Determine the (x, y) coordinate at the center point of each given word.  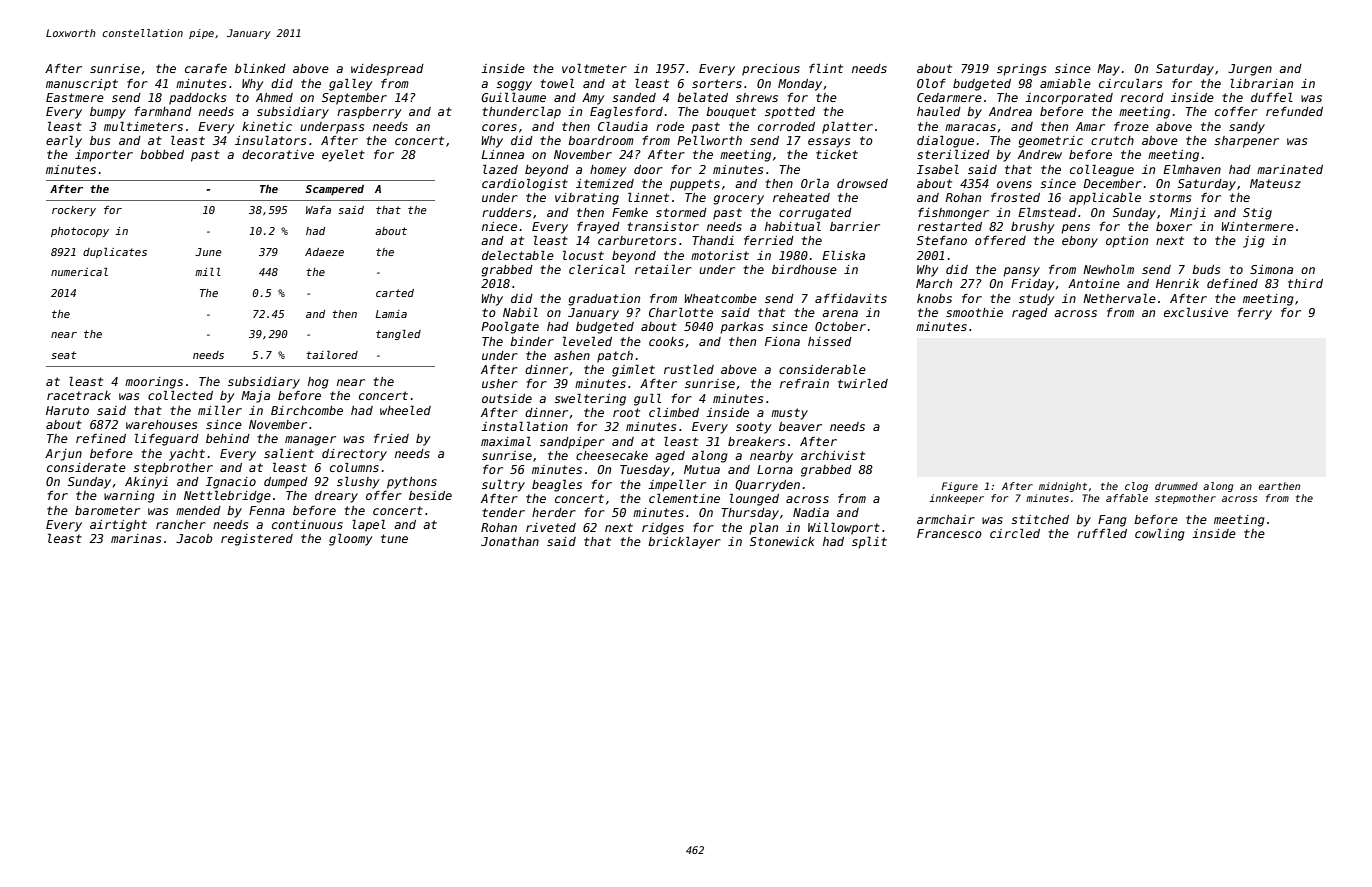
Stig (1257, 214)
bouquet (731, 113)
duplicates (115, 253)
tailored (332, 355)
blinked (260, 68)
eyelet (343, 155)
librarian (1261, 83)
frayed (598, 228)
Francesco (949, 533)
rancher (181, 524)
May (1108, 70)
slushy (358, 482)
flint (826, 68)
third (1305, 283)
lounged (754, 499)
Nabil (520, 312)
